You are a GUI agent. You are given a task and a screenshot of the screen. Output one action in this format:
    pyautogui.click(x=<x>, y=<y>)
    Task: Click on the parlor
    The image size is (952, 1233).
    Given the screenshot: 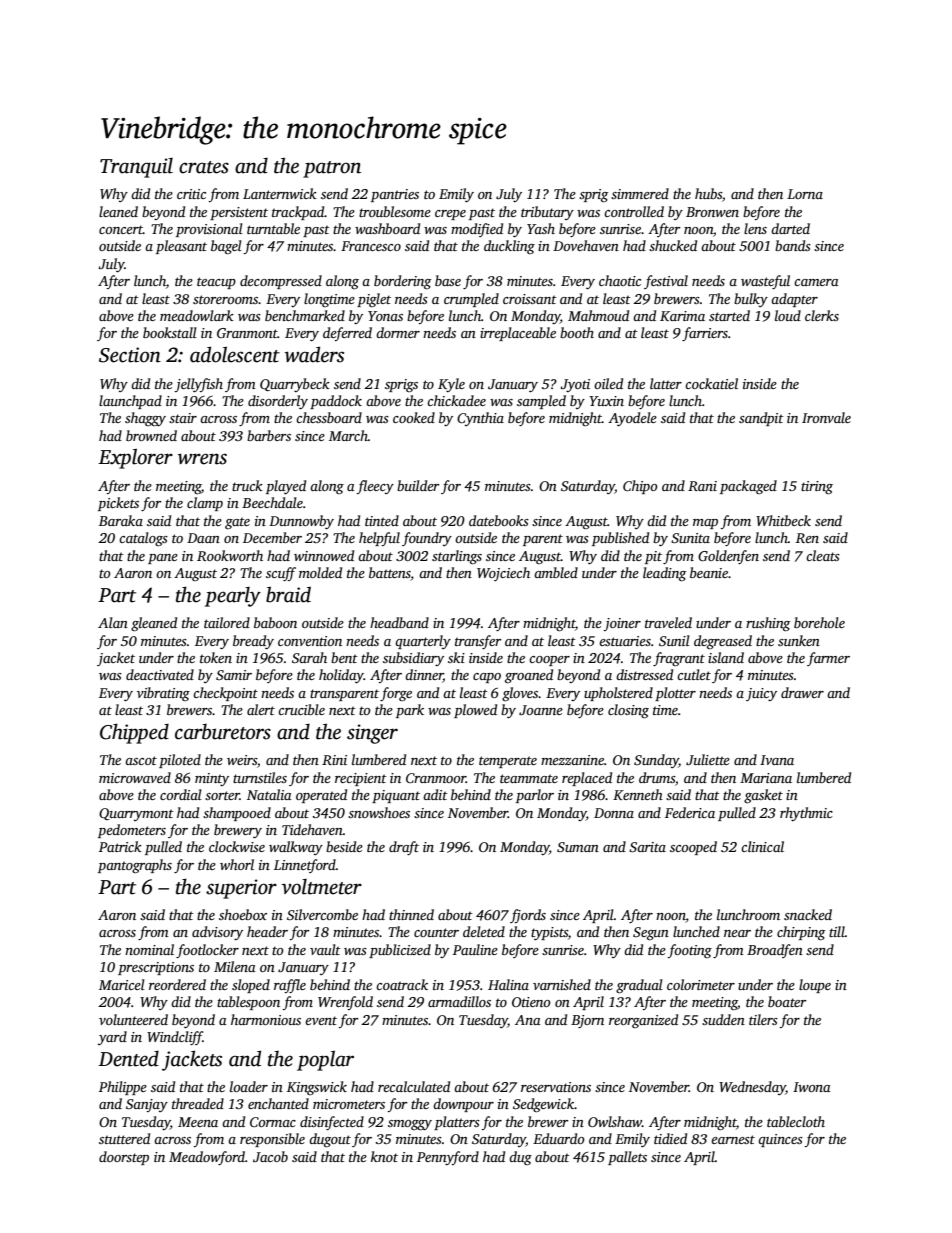 What is the action you would take?
    pyautogui.click(x=535, y=796)
